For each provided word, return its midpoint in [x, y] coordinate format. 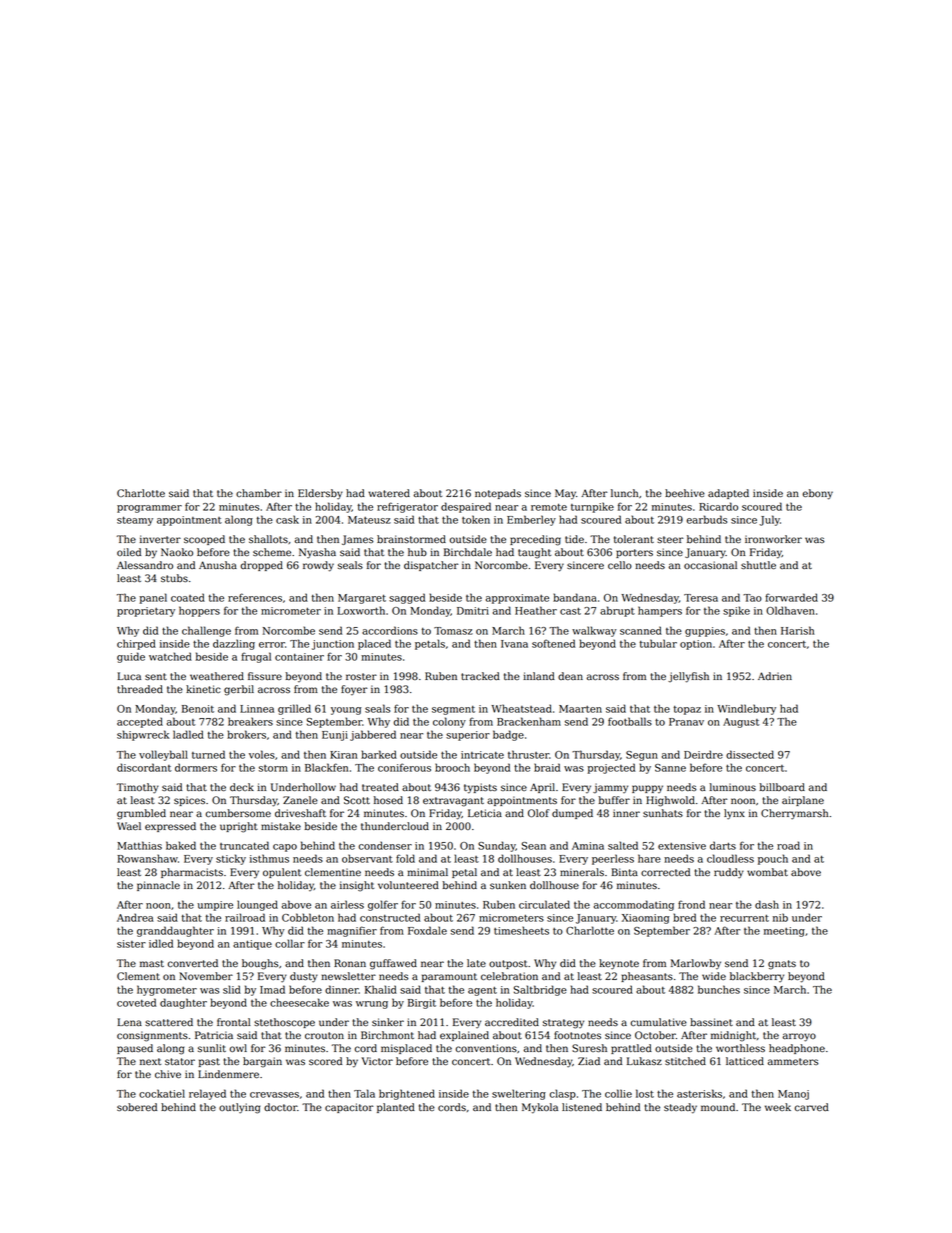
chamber [259, 493]
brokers [246, 734]
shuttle [758, 565]
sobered [137, 1107]
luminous [733, 787]
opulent [282, 873]
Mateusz [369, 520]
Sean [534, 846]
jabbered [373, 735]
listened [582, 1107]
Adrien [775, 676]
